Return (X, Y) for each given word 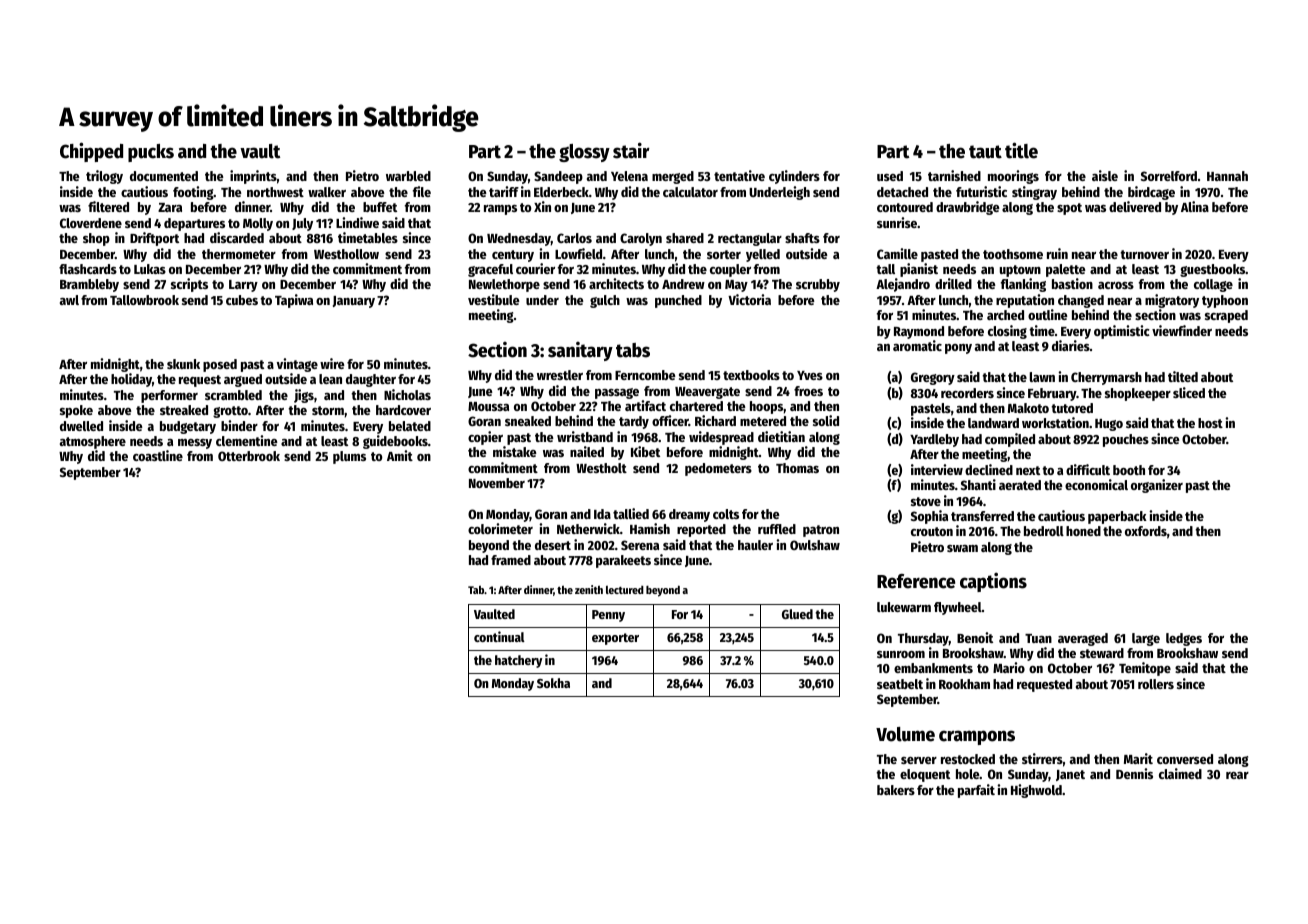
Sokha (553, 683)
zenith (589, 589)
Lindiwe (357, 222)
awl (69, 300)
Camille (897, 253)
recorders (967, 393)
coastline (158, 455)
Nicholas (407, 394)
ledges (1184, 639)
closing (1007, 332)
